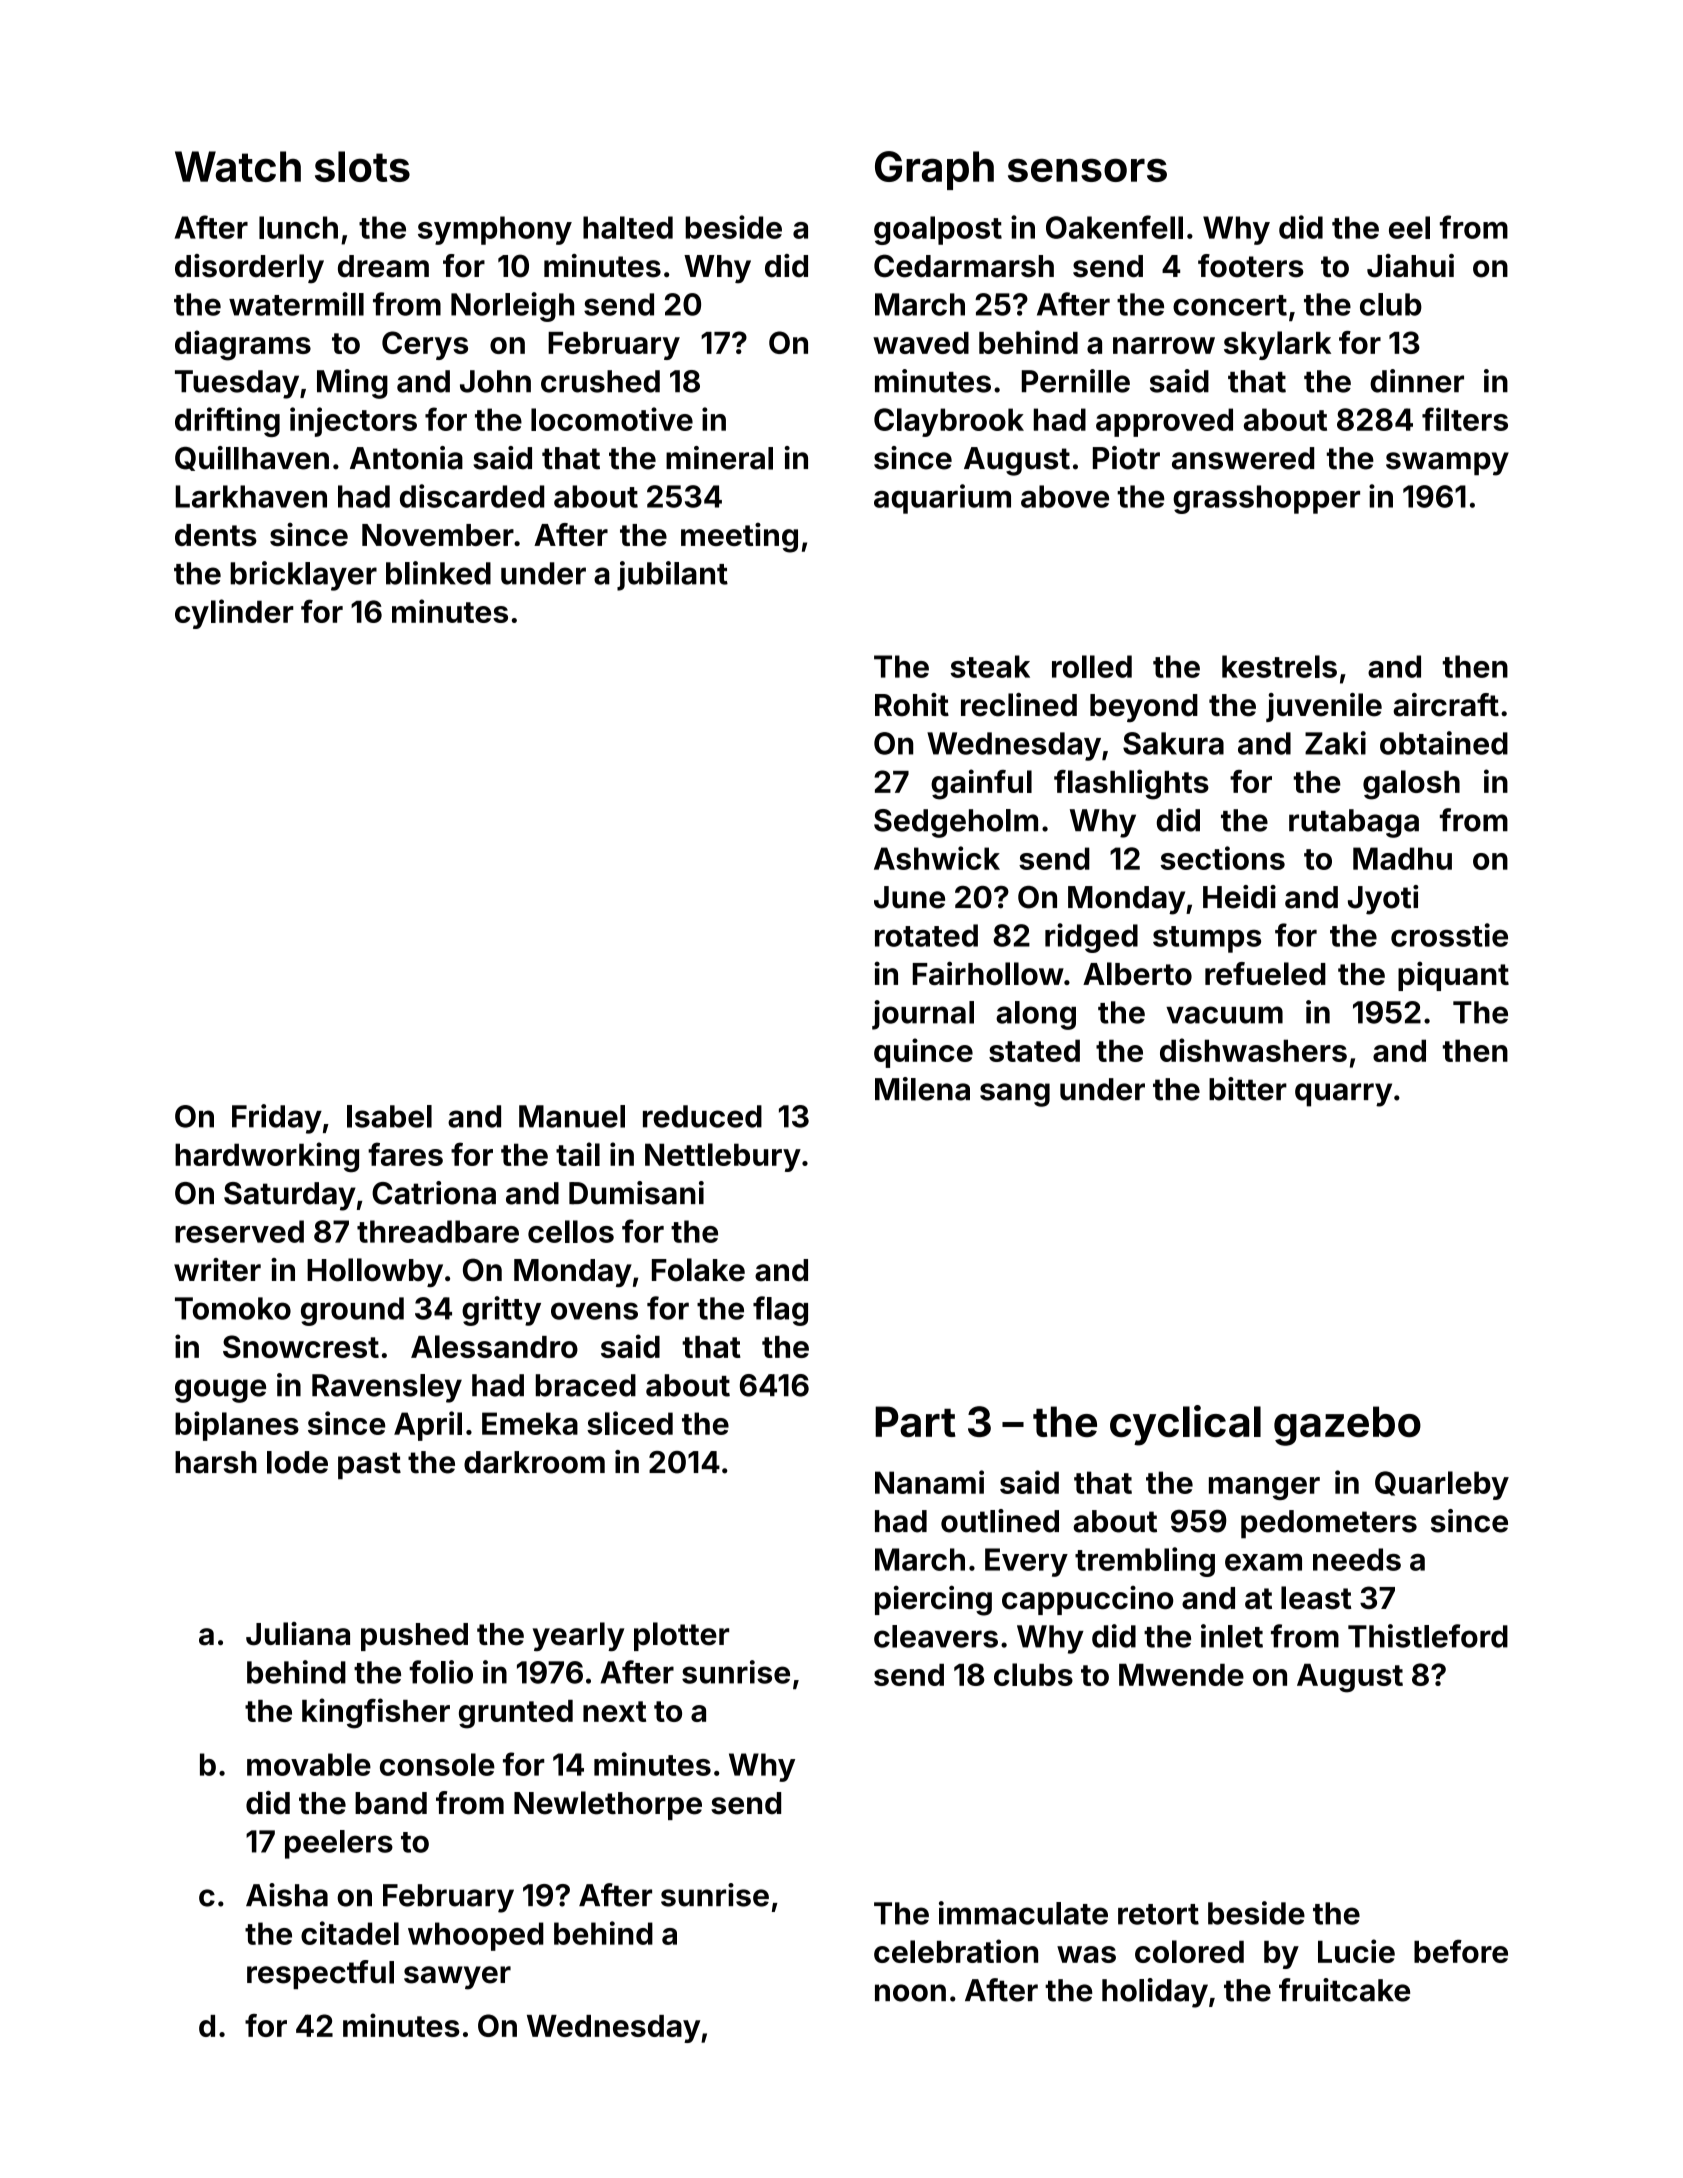  Describe the element at coordinates (949, 422) in the screenshot. I see `Claybrook` at that location.
